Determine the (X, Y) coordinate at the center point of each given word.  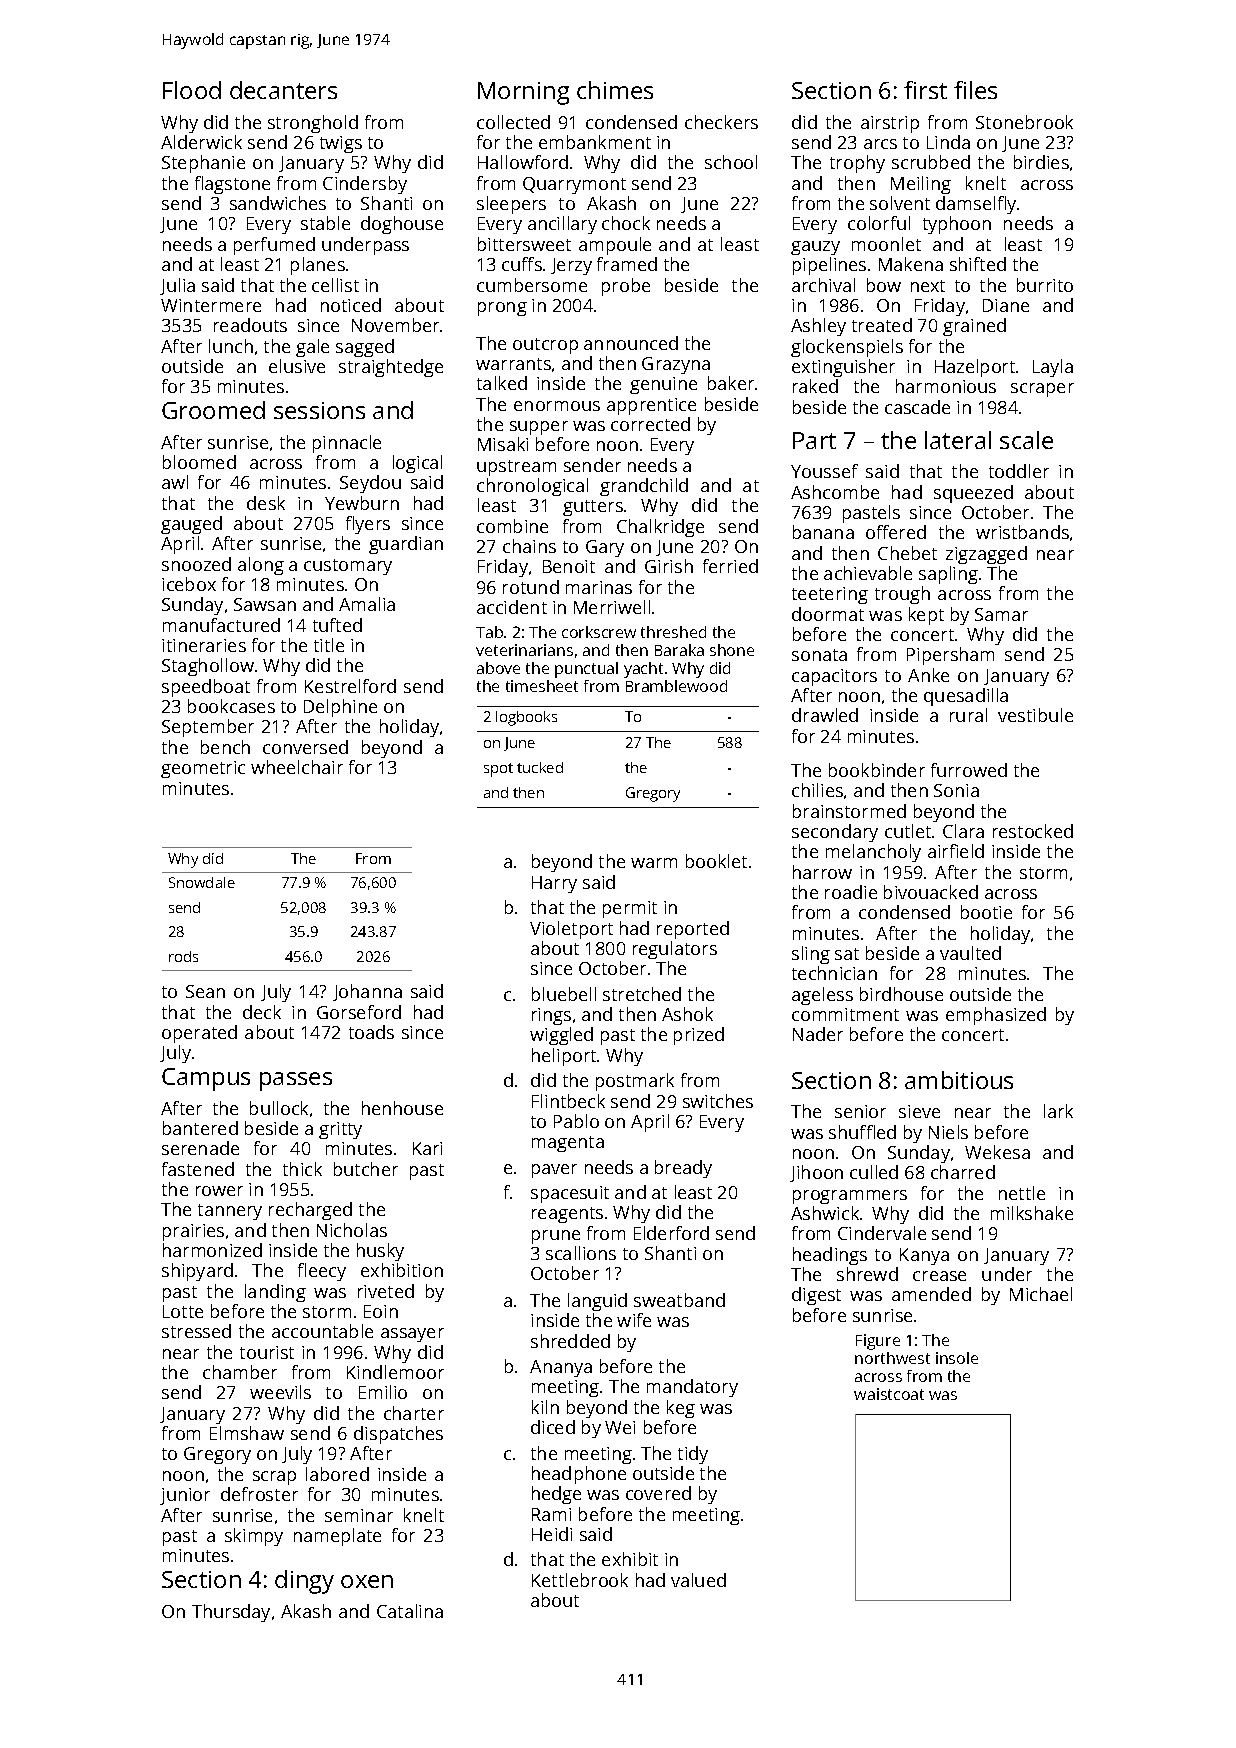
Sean (205, 991)
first (925, 90)
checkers (721, 122)
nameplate (337, 1537)
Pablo (576, 1121)
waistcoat (889, 1394)
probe (626, 287)
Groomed (213, 410)
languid (597, 1302)
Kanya (924, 1256)
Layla (1053, 368)
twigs (341, 144)
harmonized (212, 1250)
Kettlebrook (580, 1580)
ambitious (959, 1080)
